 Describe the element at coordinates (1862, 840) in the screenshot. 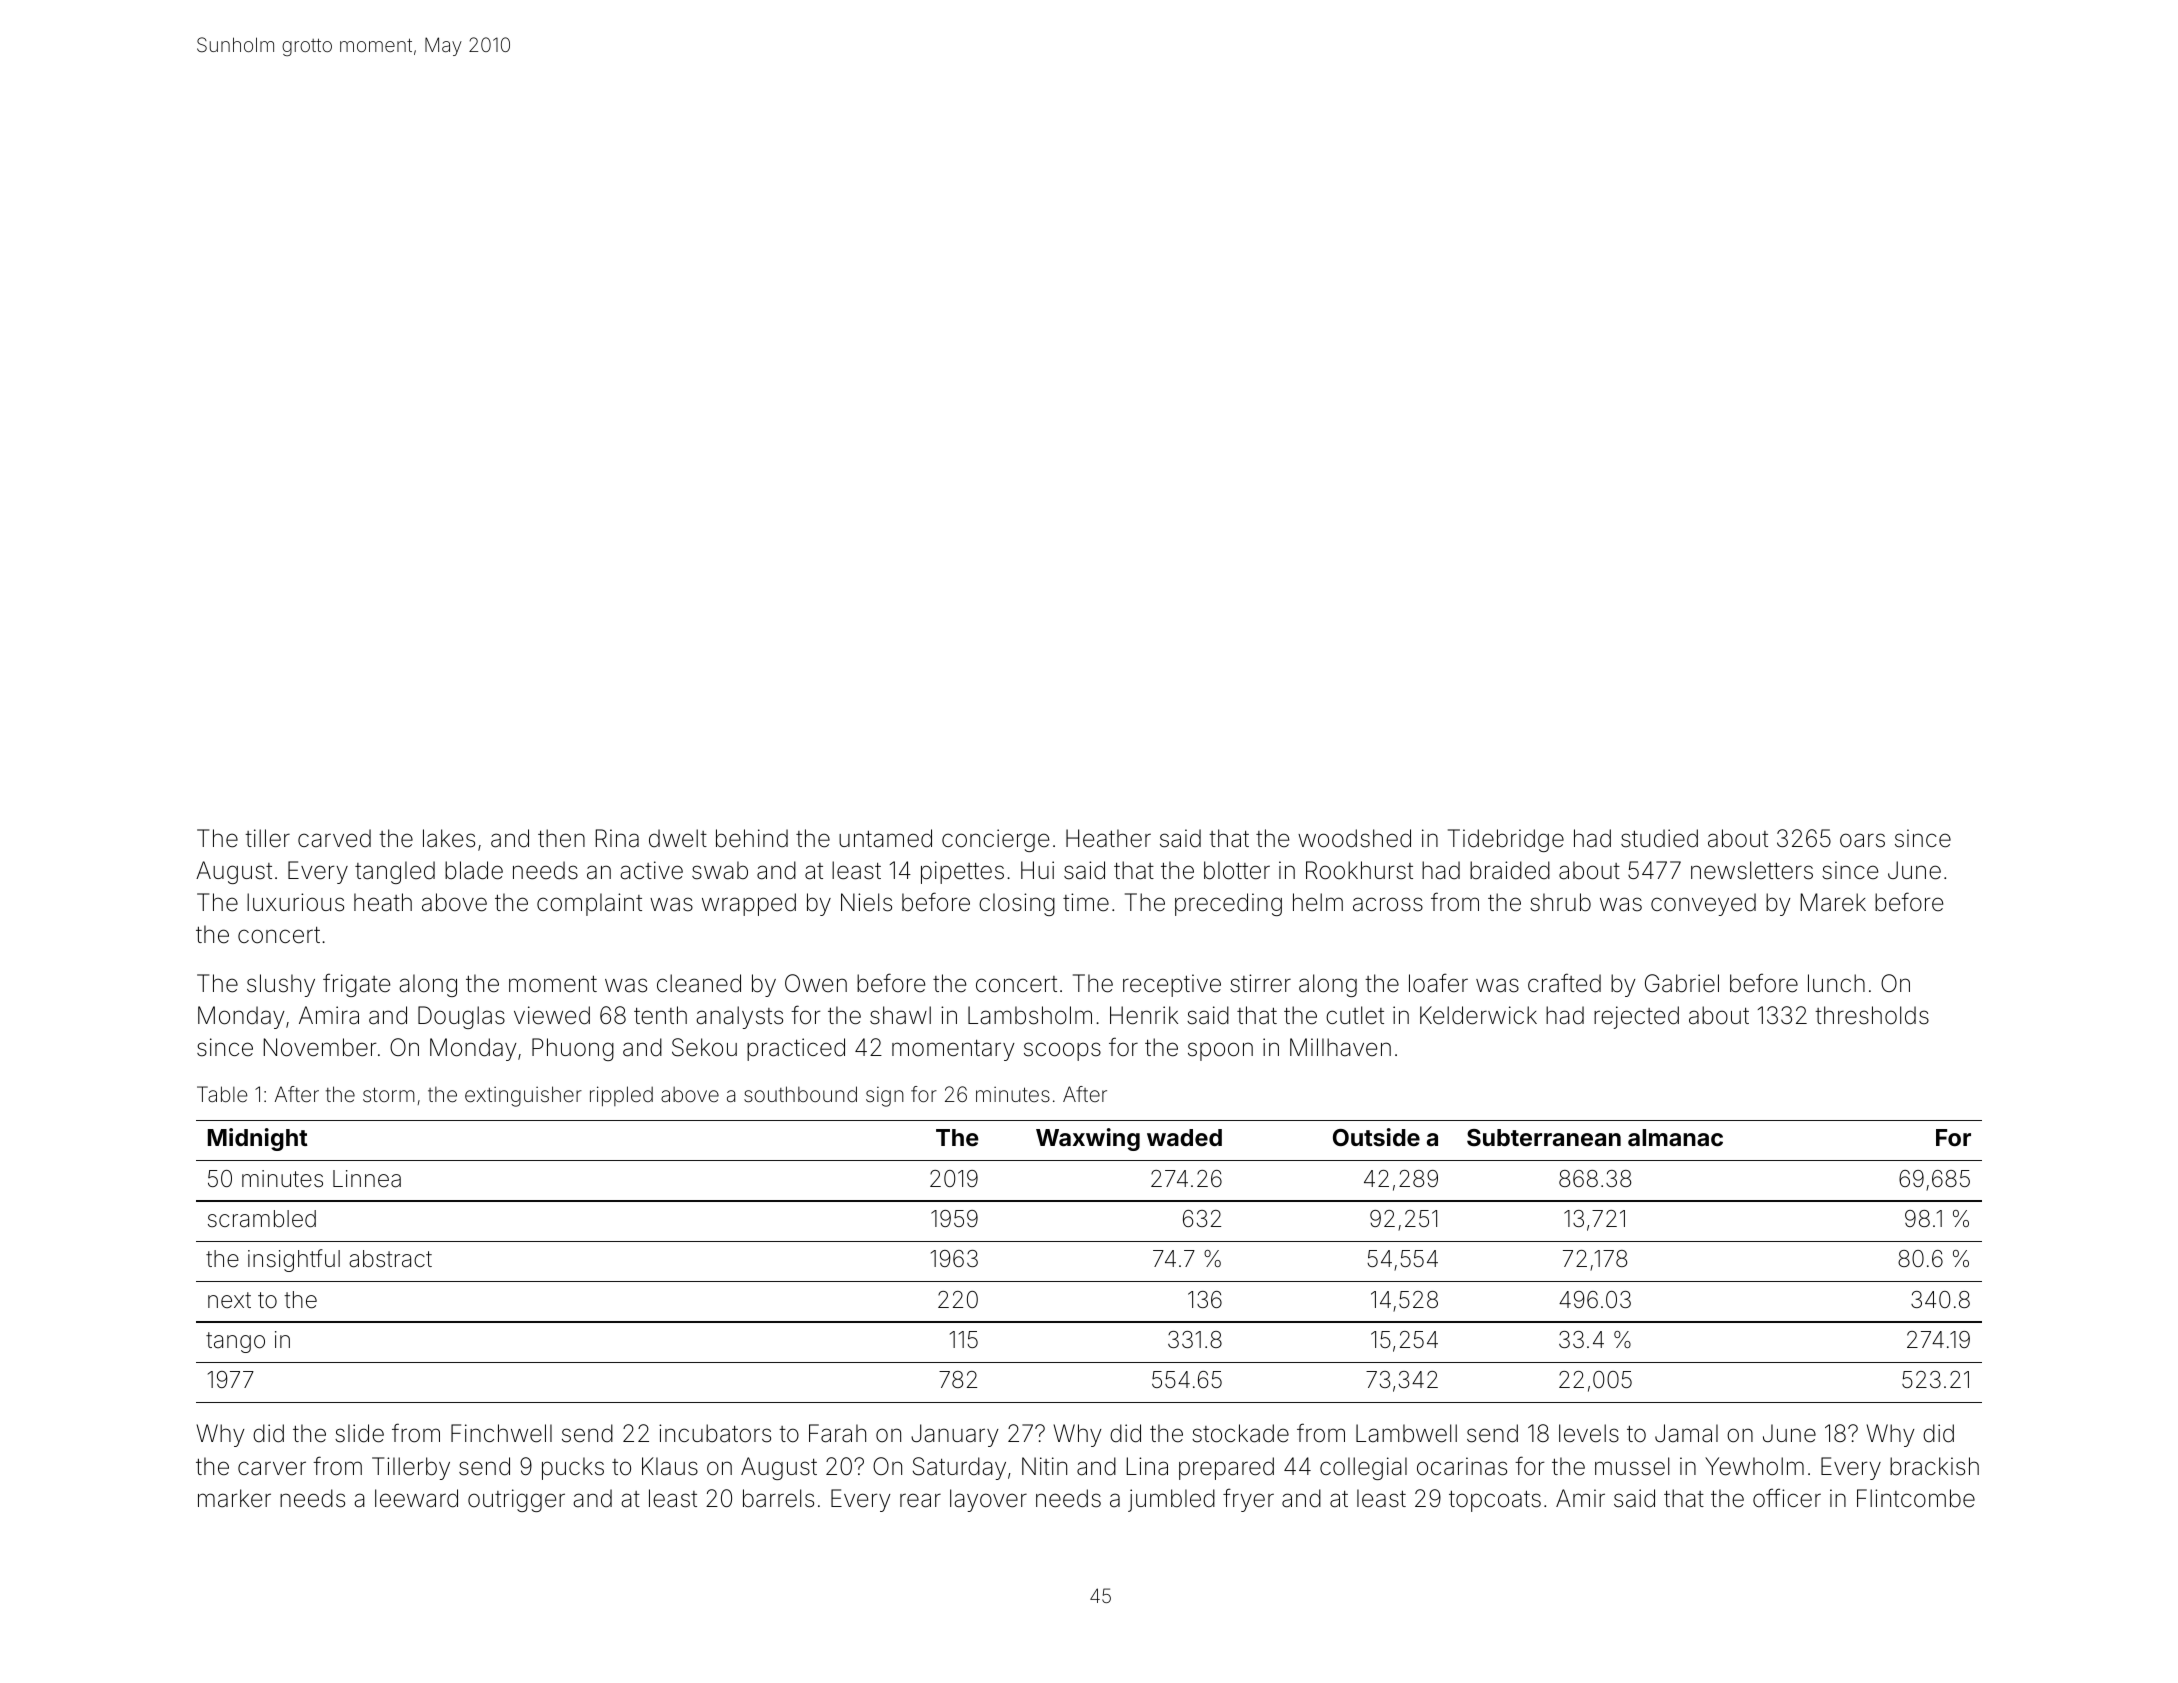

I see `oars` at that location.
